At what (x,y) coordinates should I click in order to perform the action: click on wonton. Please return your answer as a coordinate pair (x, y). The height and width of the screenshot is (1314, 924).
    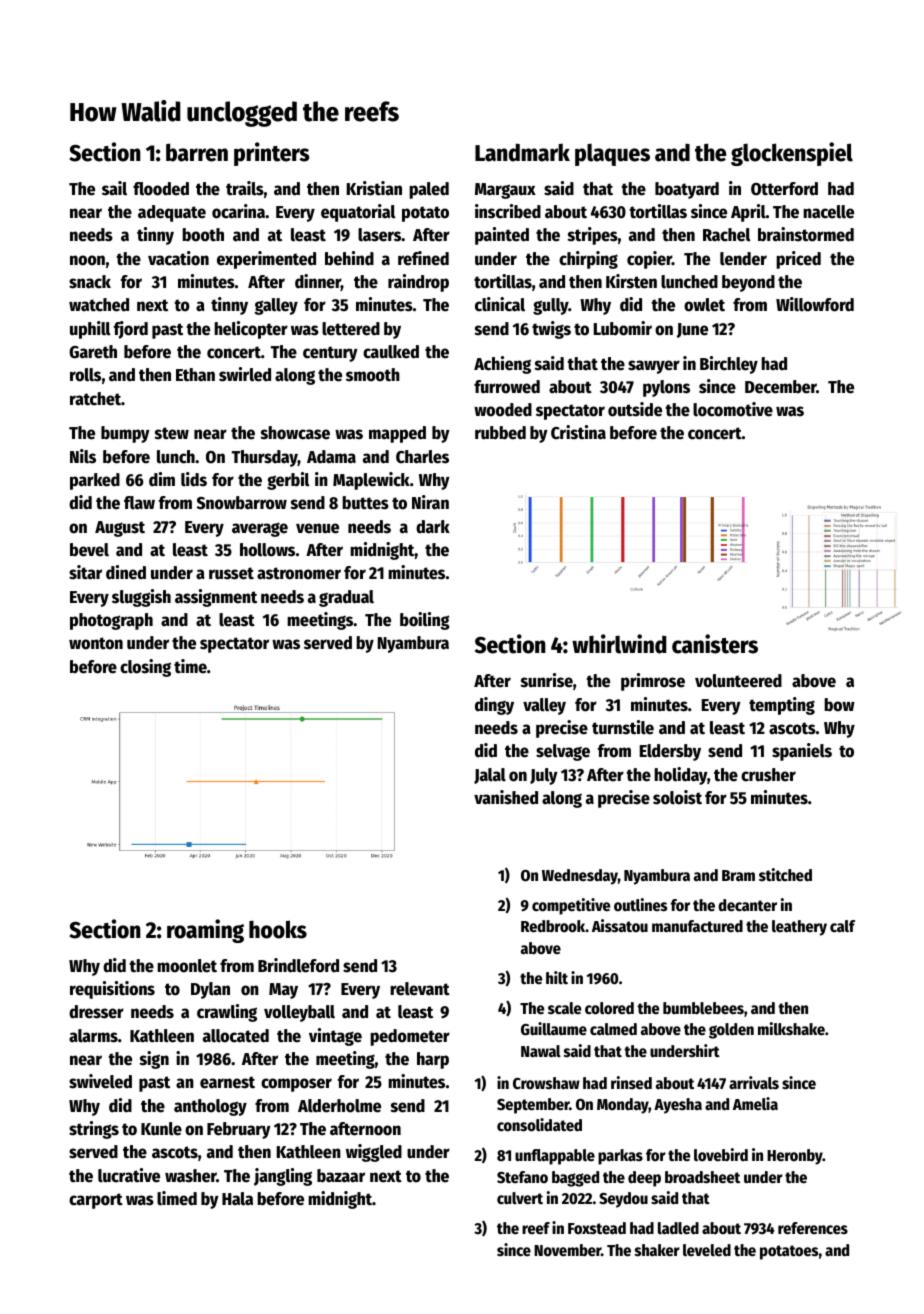
    Looking at the image, I should click on (96, 643).
